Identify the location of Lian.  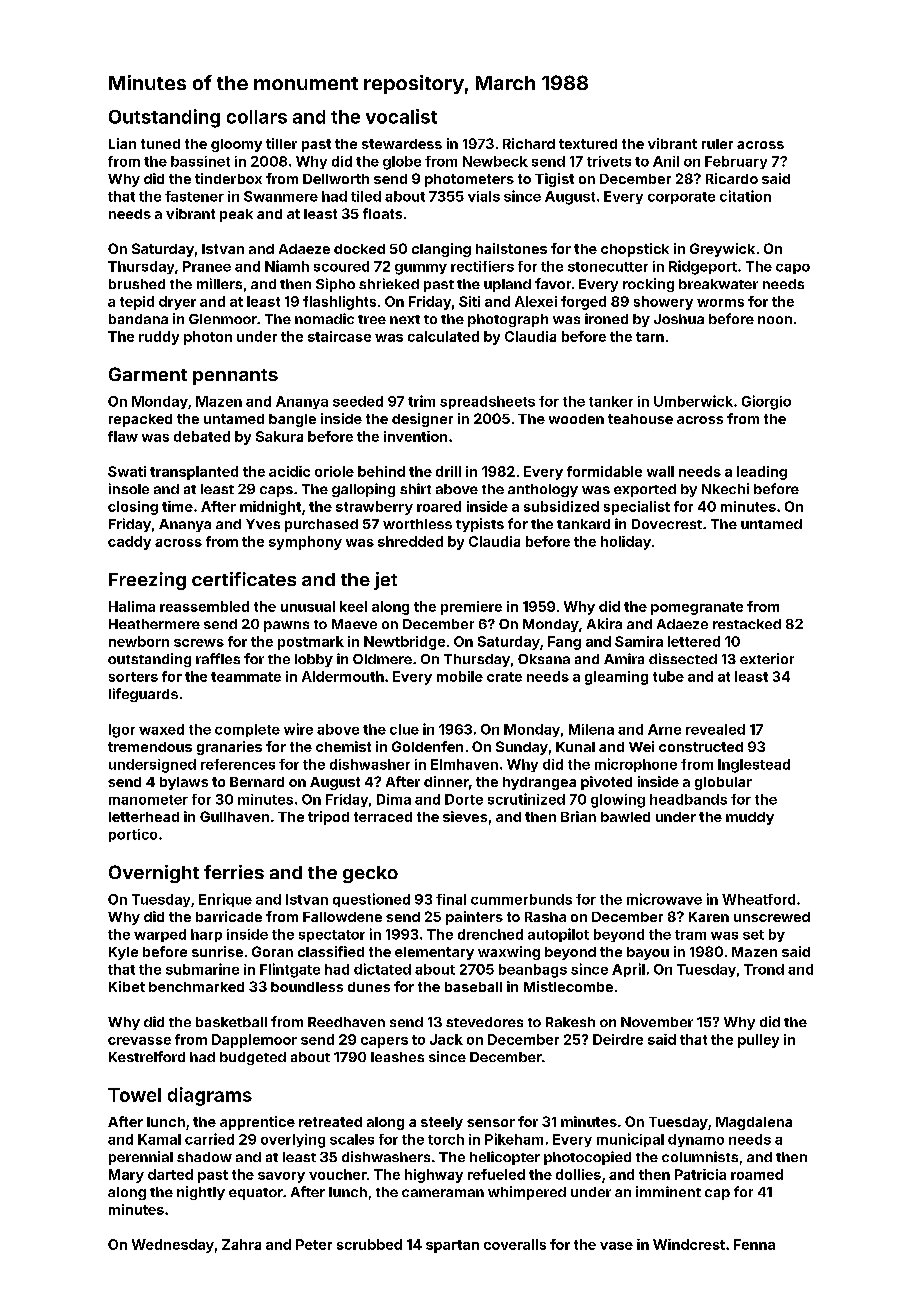
(122, 143).
